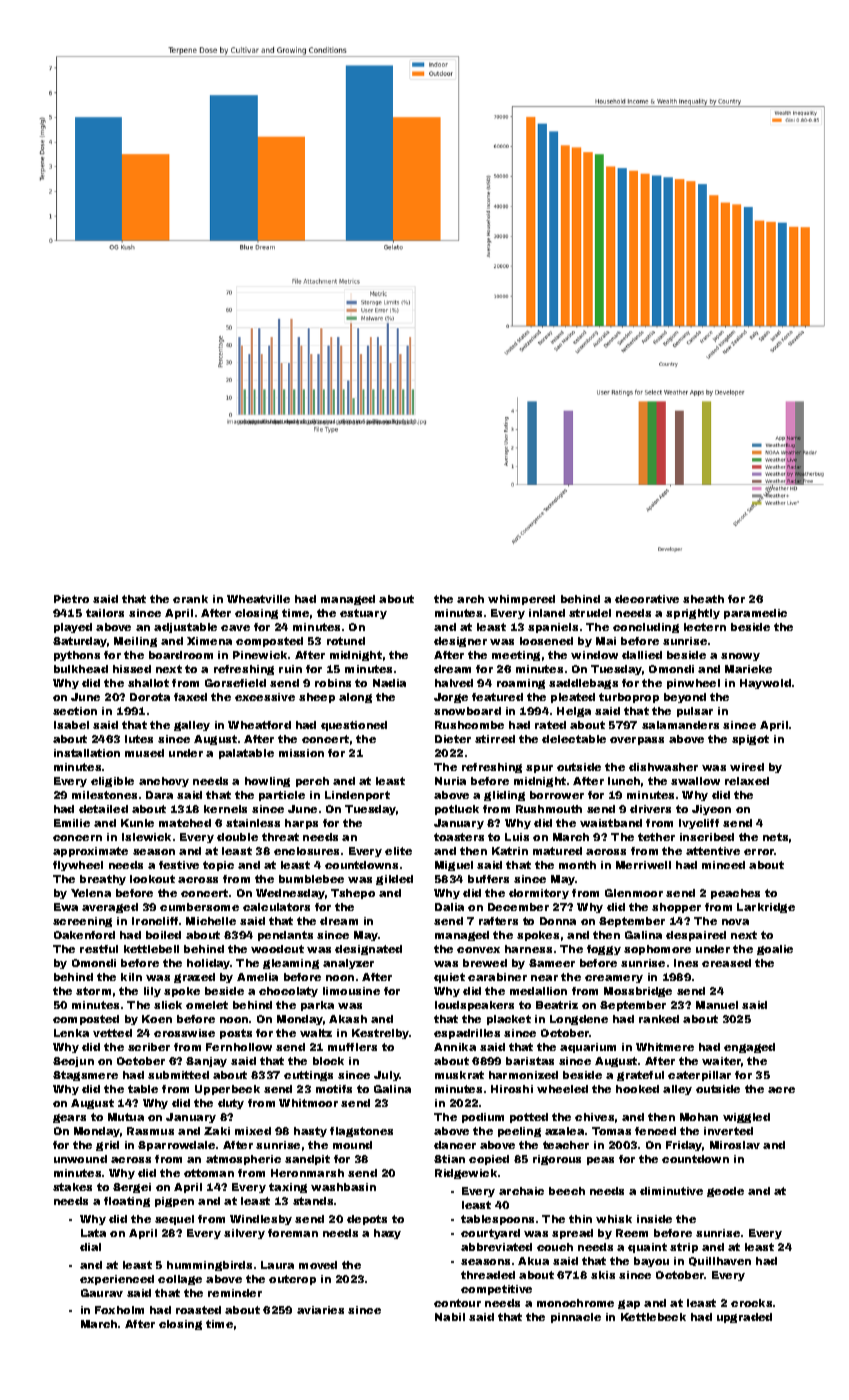  I want to click on dallied, so click(642, 655).
